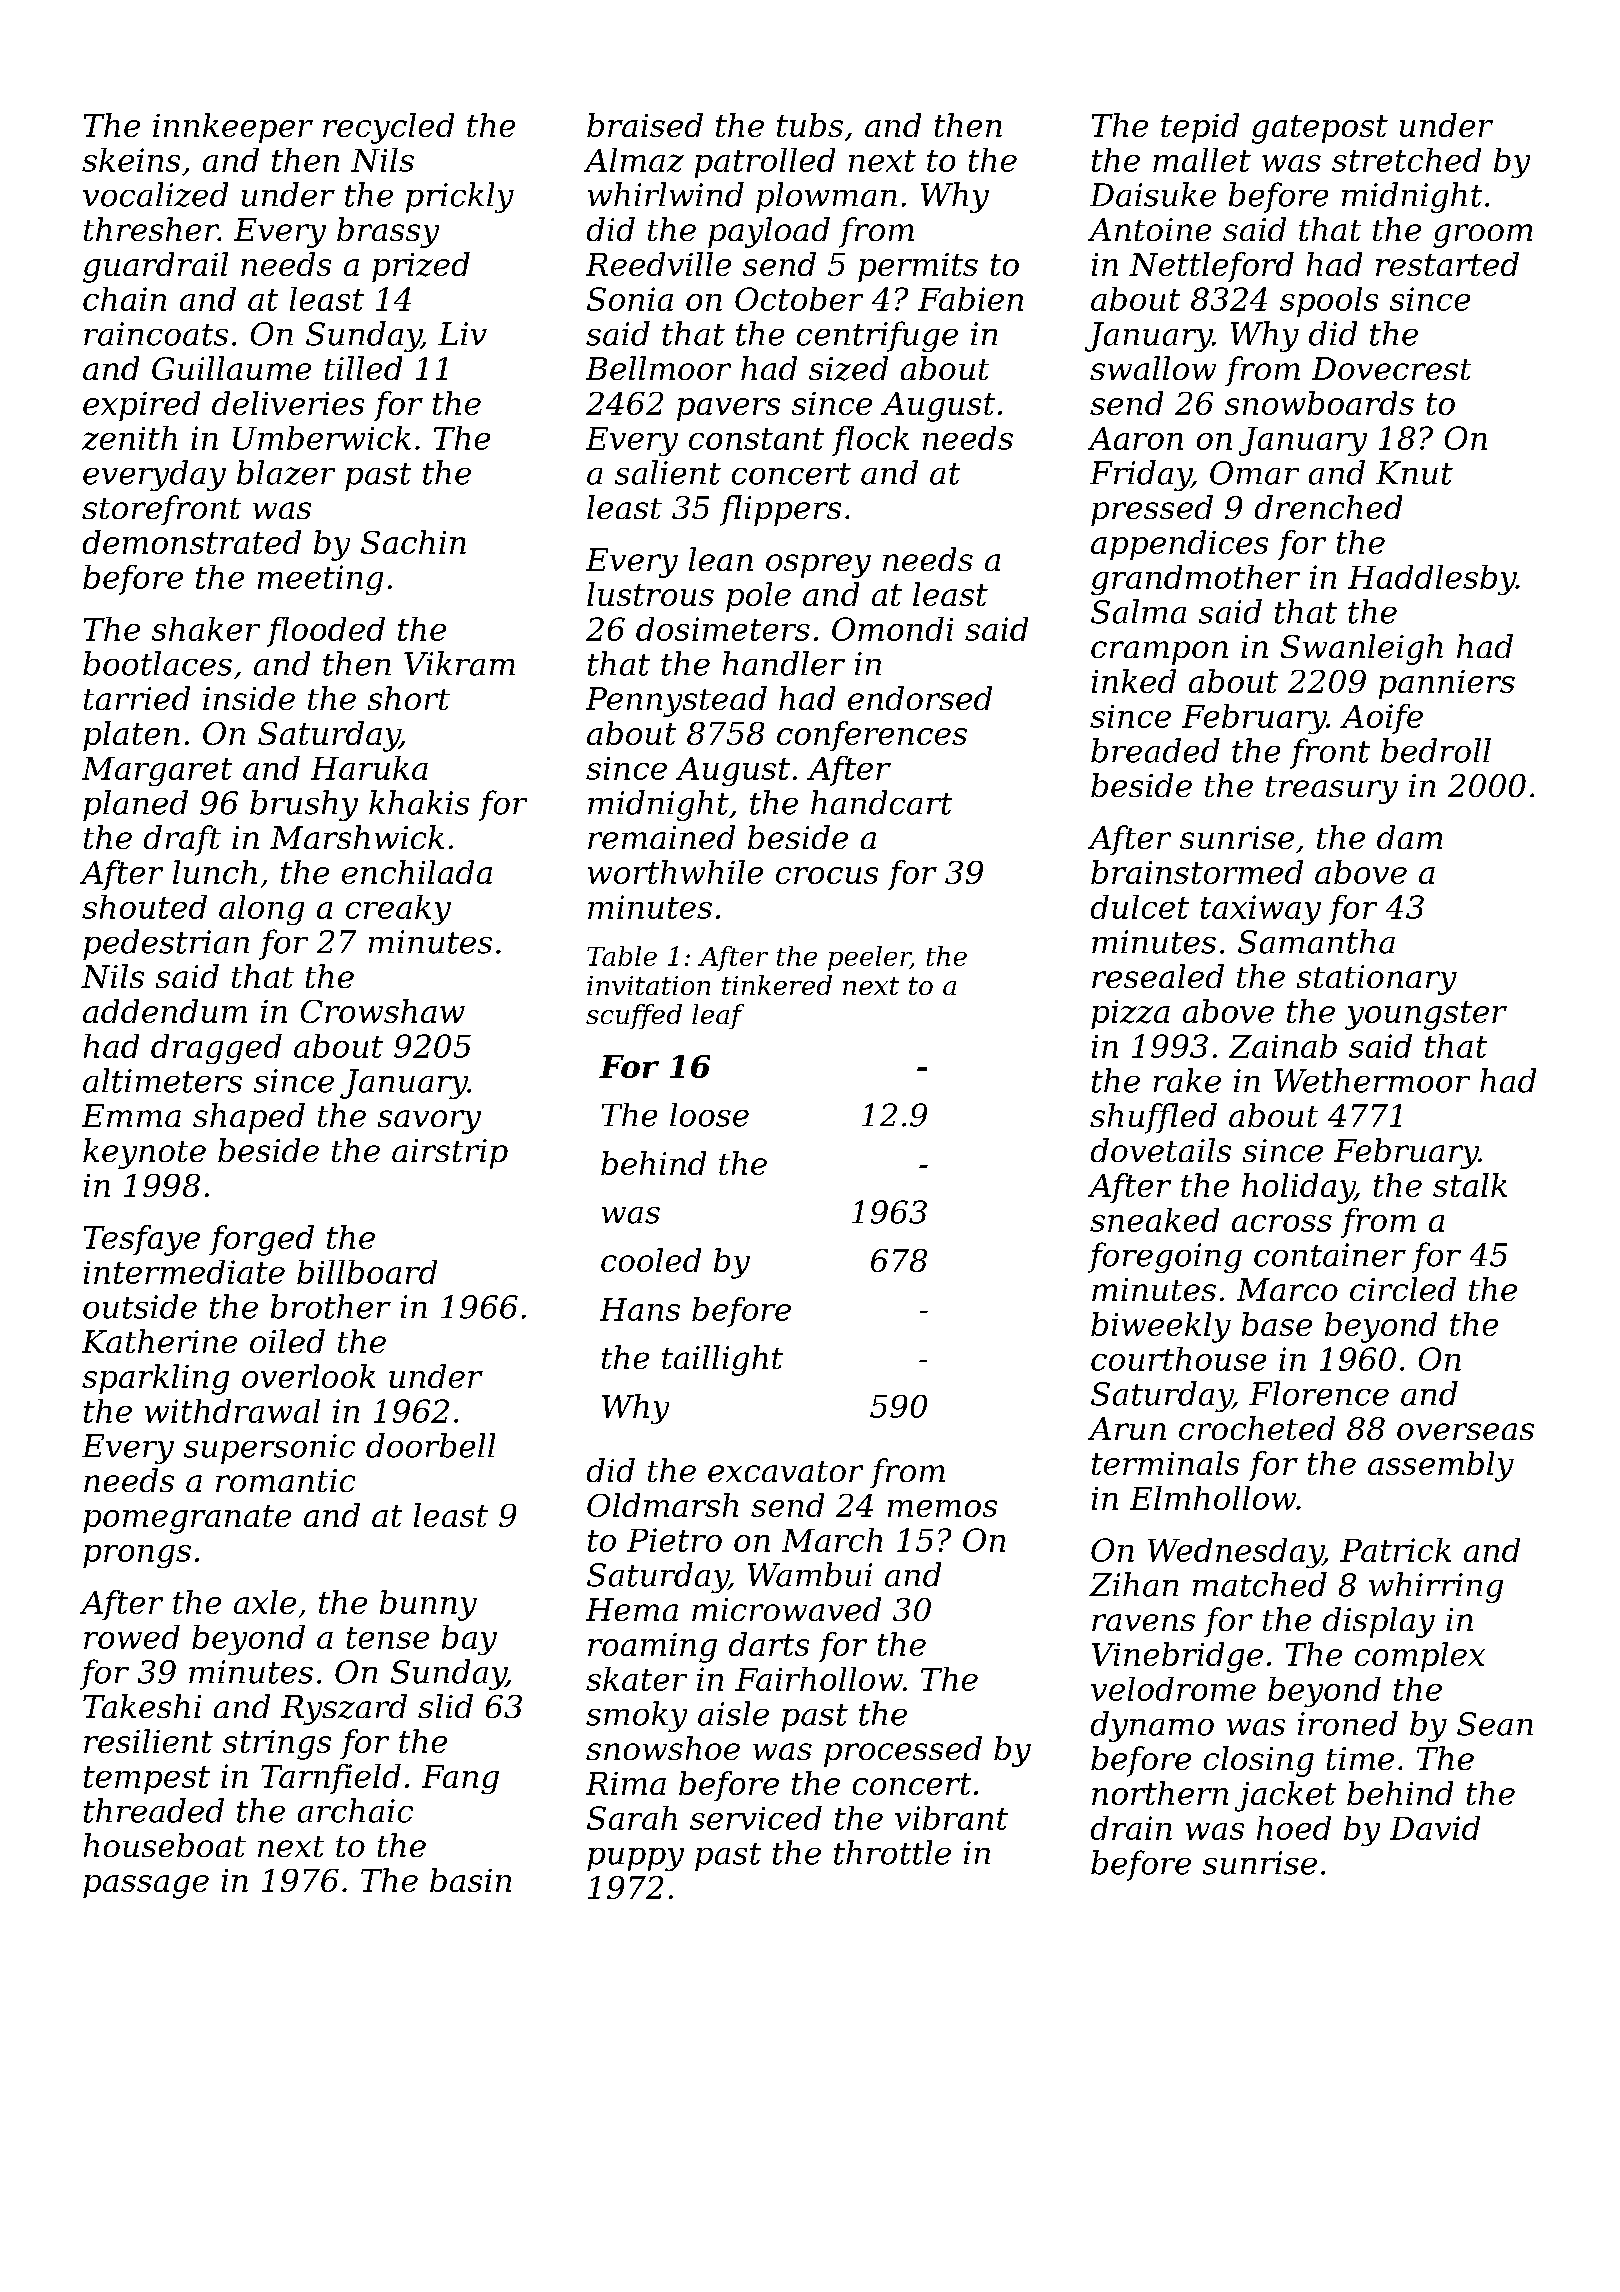 The height and width of the document is (2292, 1620). What do you see at coordinates (141, 406) in the document?
I see `expired` at bounding box center [141, 406].
